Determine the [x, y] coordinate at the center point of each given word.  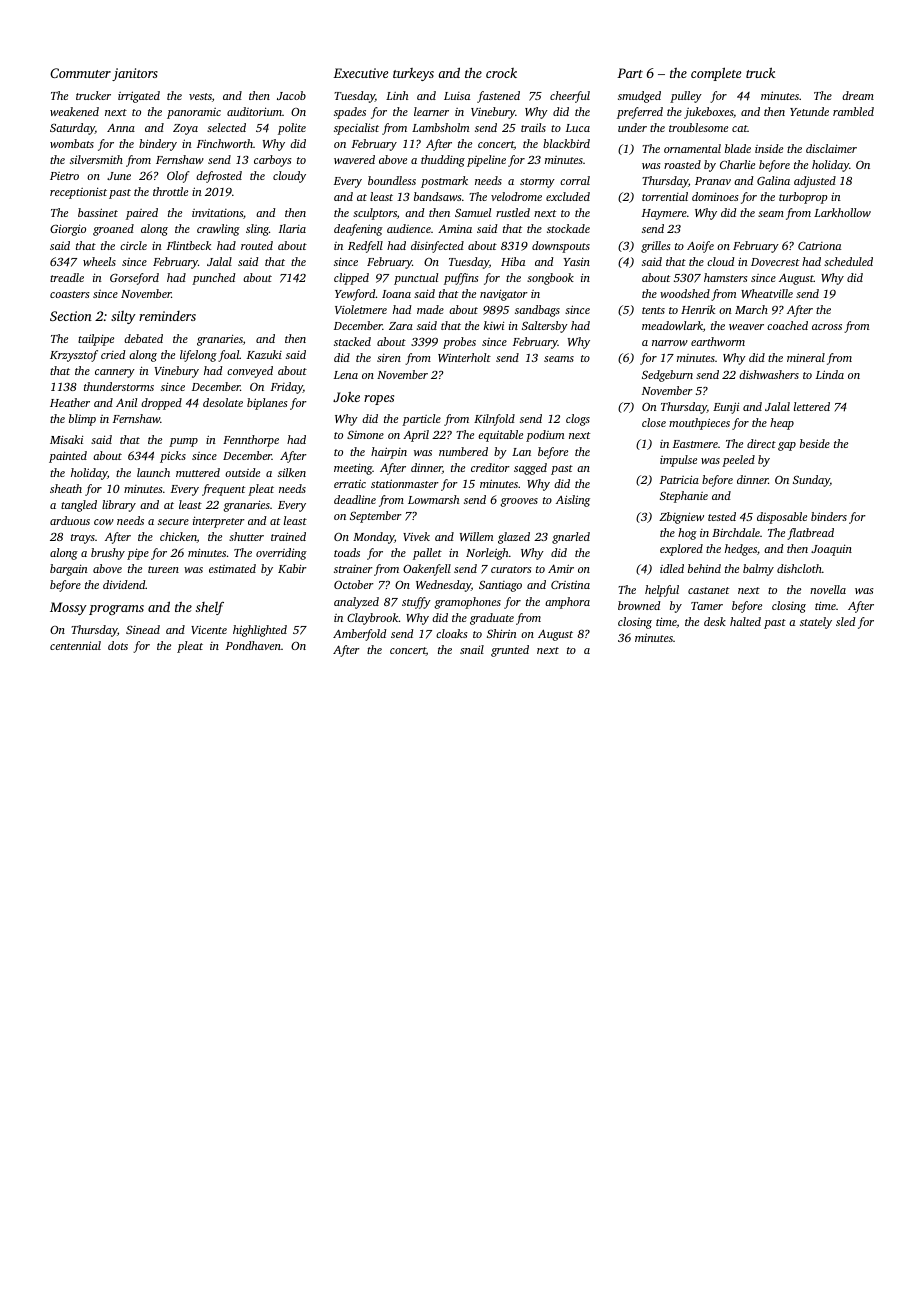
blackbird [566, 143]
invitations [217, 213]
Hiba [513, 261]
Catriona [819, 246]
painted [68, 457]
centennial [75, 645]
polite [292, 129]
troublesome [698, 127]
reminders [167, 316]
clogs [578, 420]
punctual [416, 279]
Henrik [698, 309]
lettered [812, 406]
